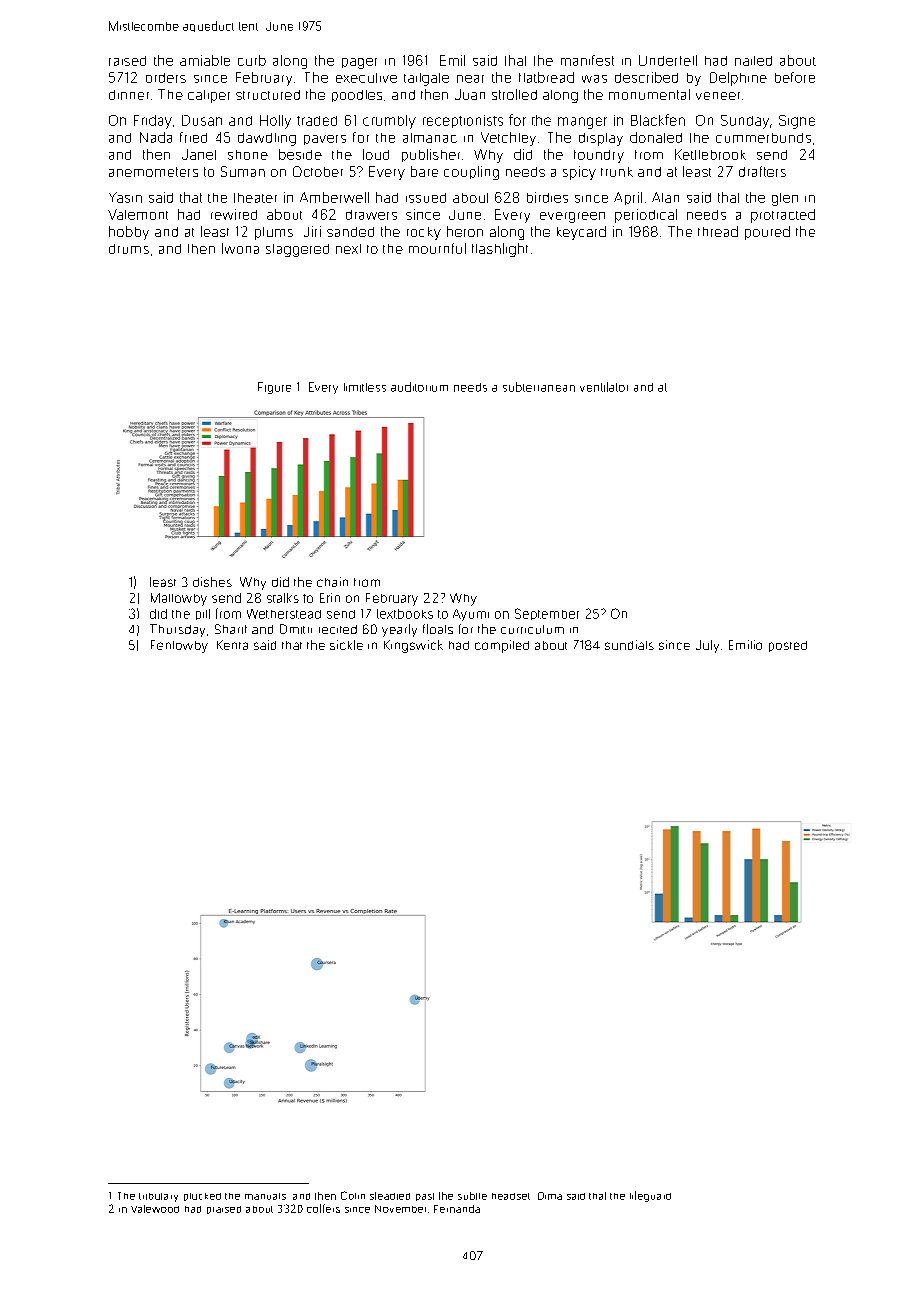 This document has height=1308, width=924. Describe the element at coordinates (232, 645) in the document. I see `Kenta` at that location.
